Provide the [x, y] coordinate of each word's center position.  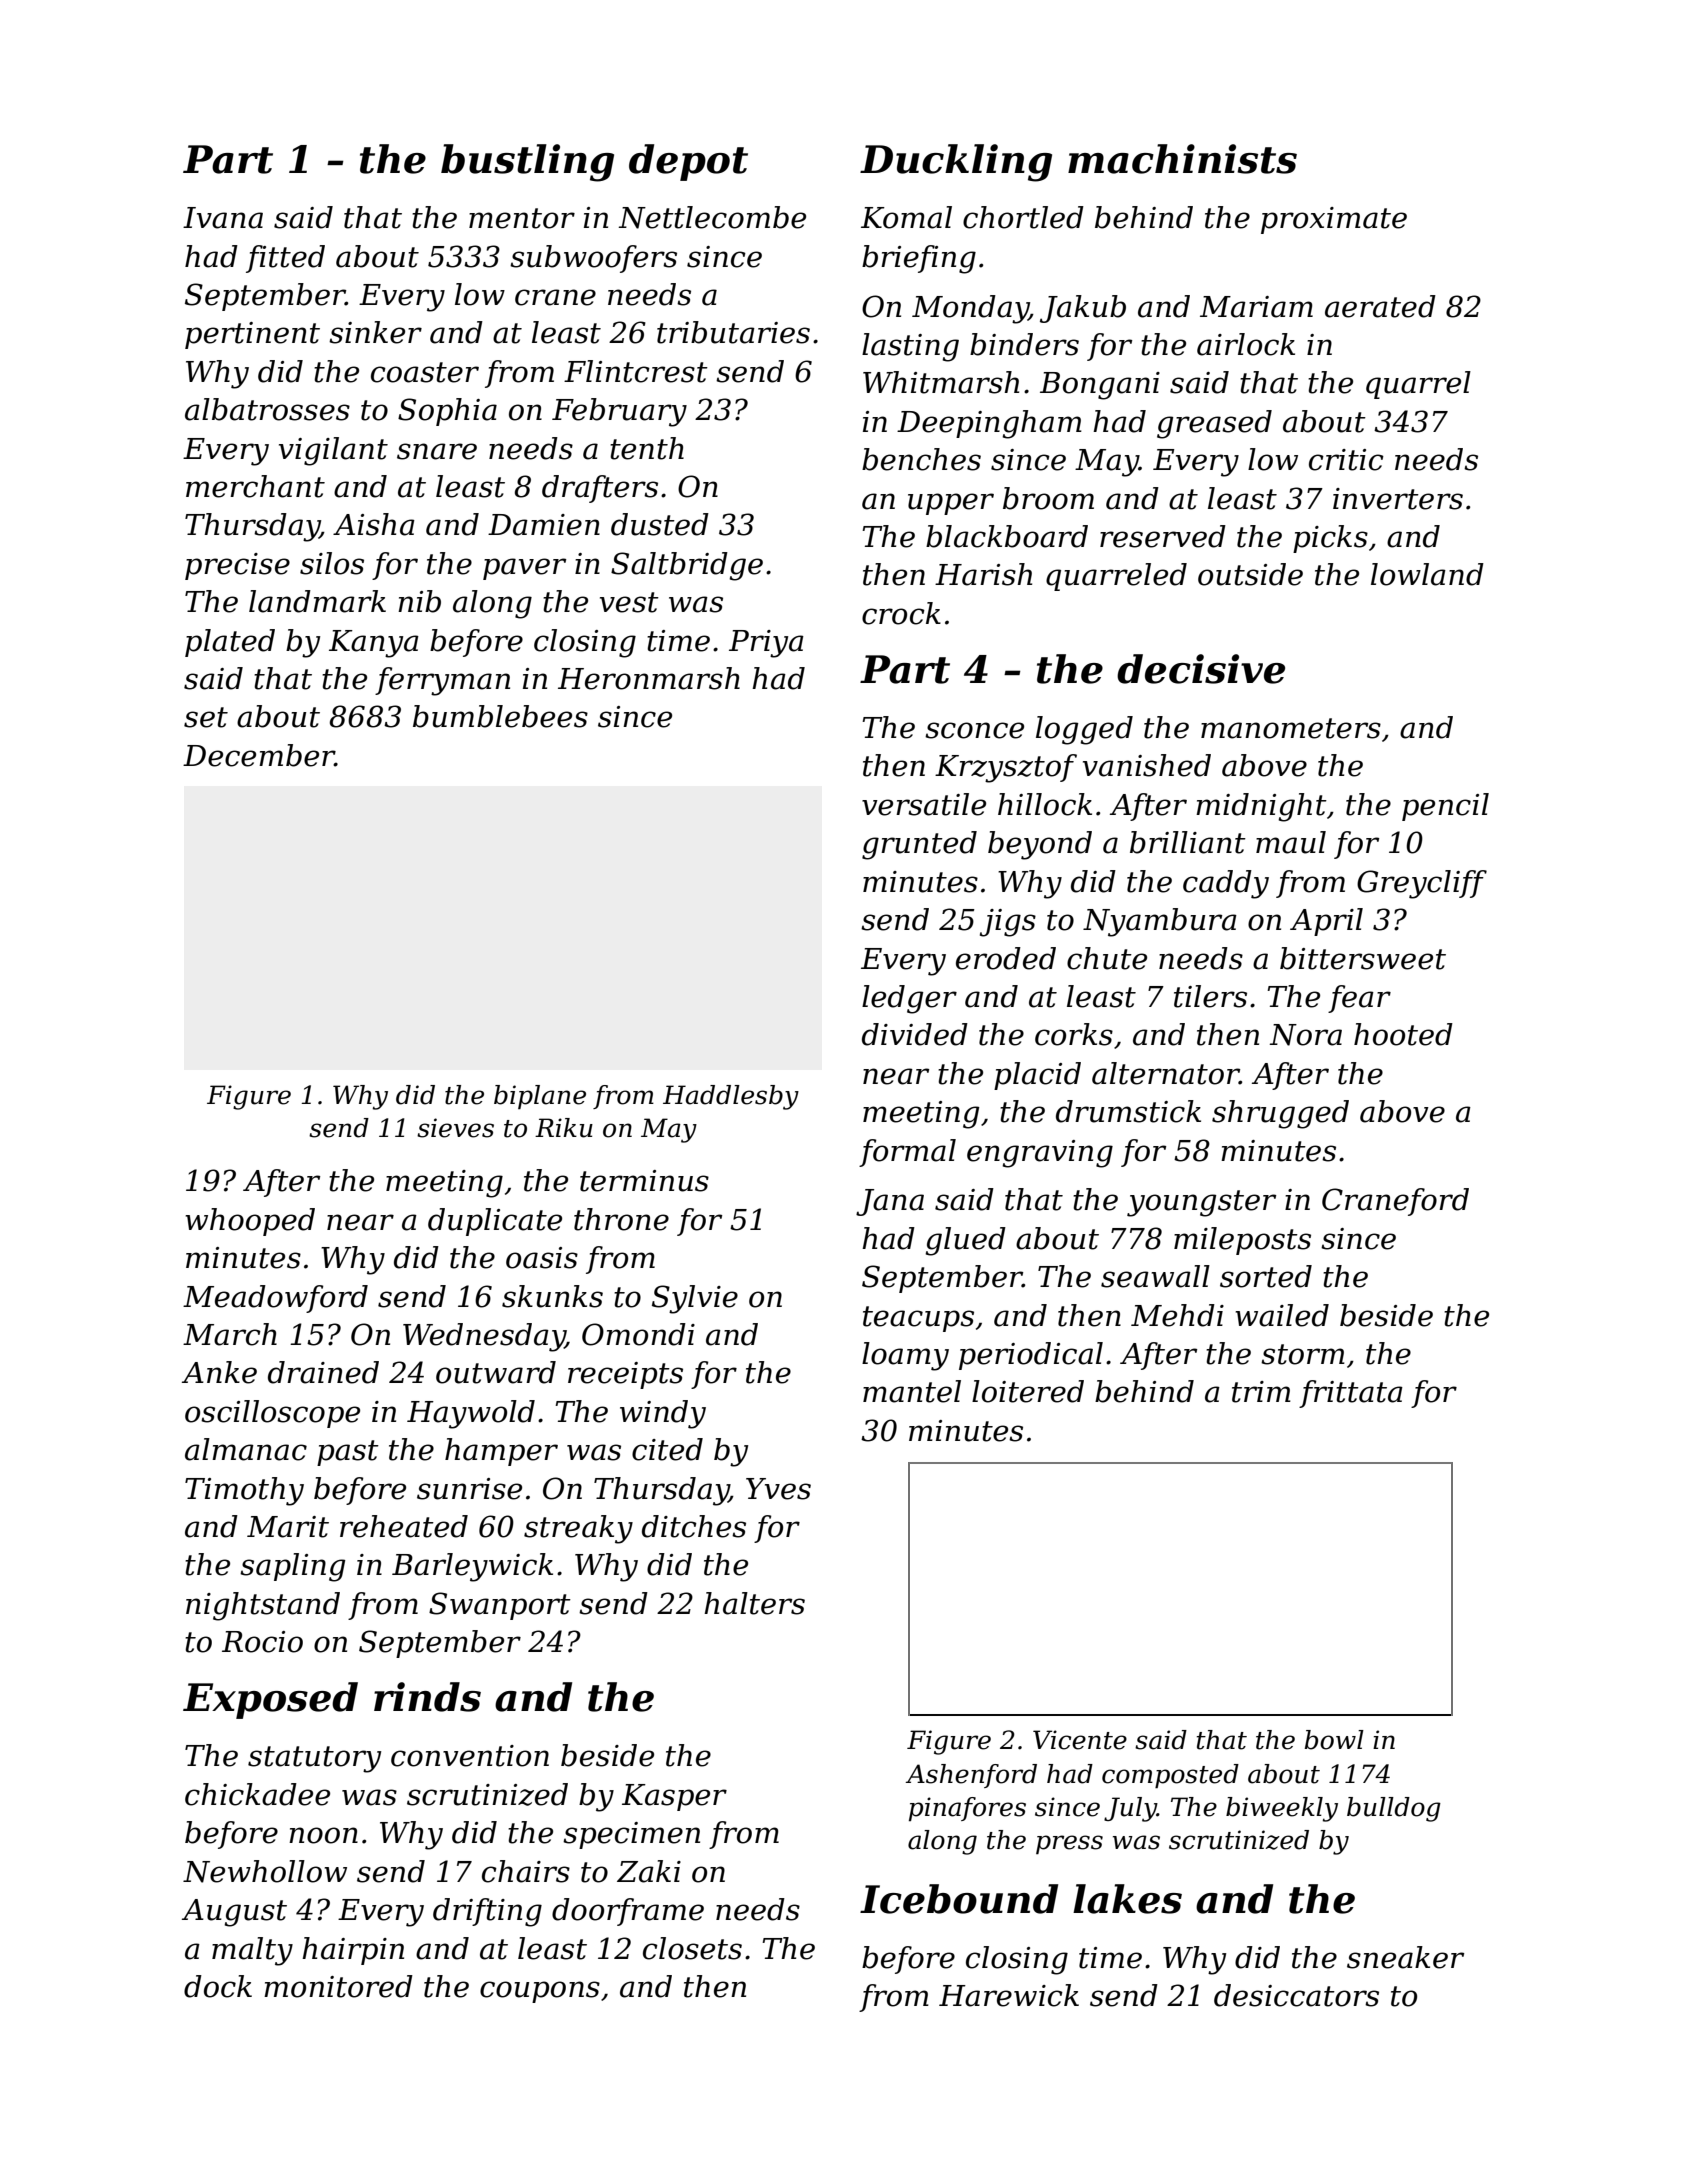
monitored [338, 1986]
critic [1346, 460]
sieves [455, 1128]
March [230, 1334]
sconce [974, 730]
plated [230, 643]
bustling [527, 163]
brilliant [1188, 842]
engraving [1040, 1154]
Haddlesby [731, 1097]
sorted [1266, 1276]
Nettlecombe [712, 217]
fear [1359, 999]
